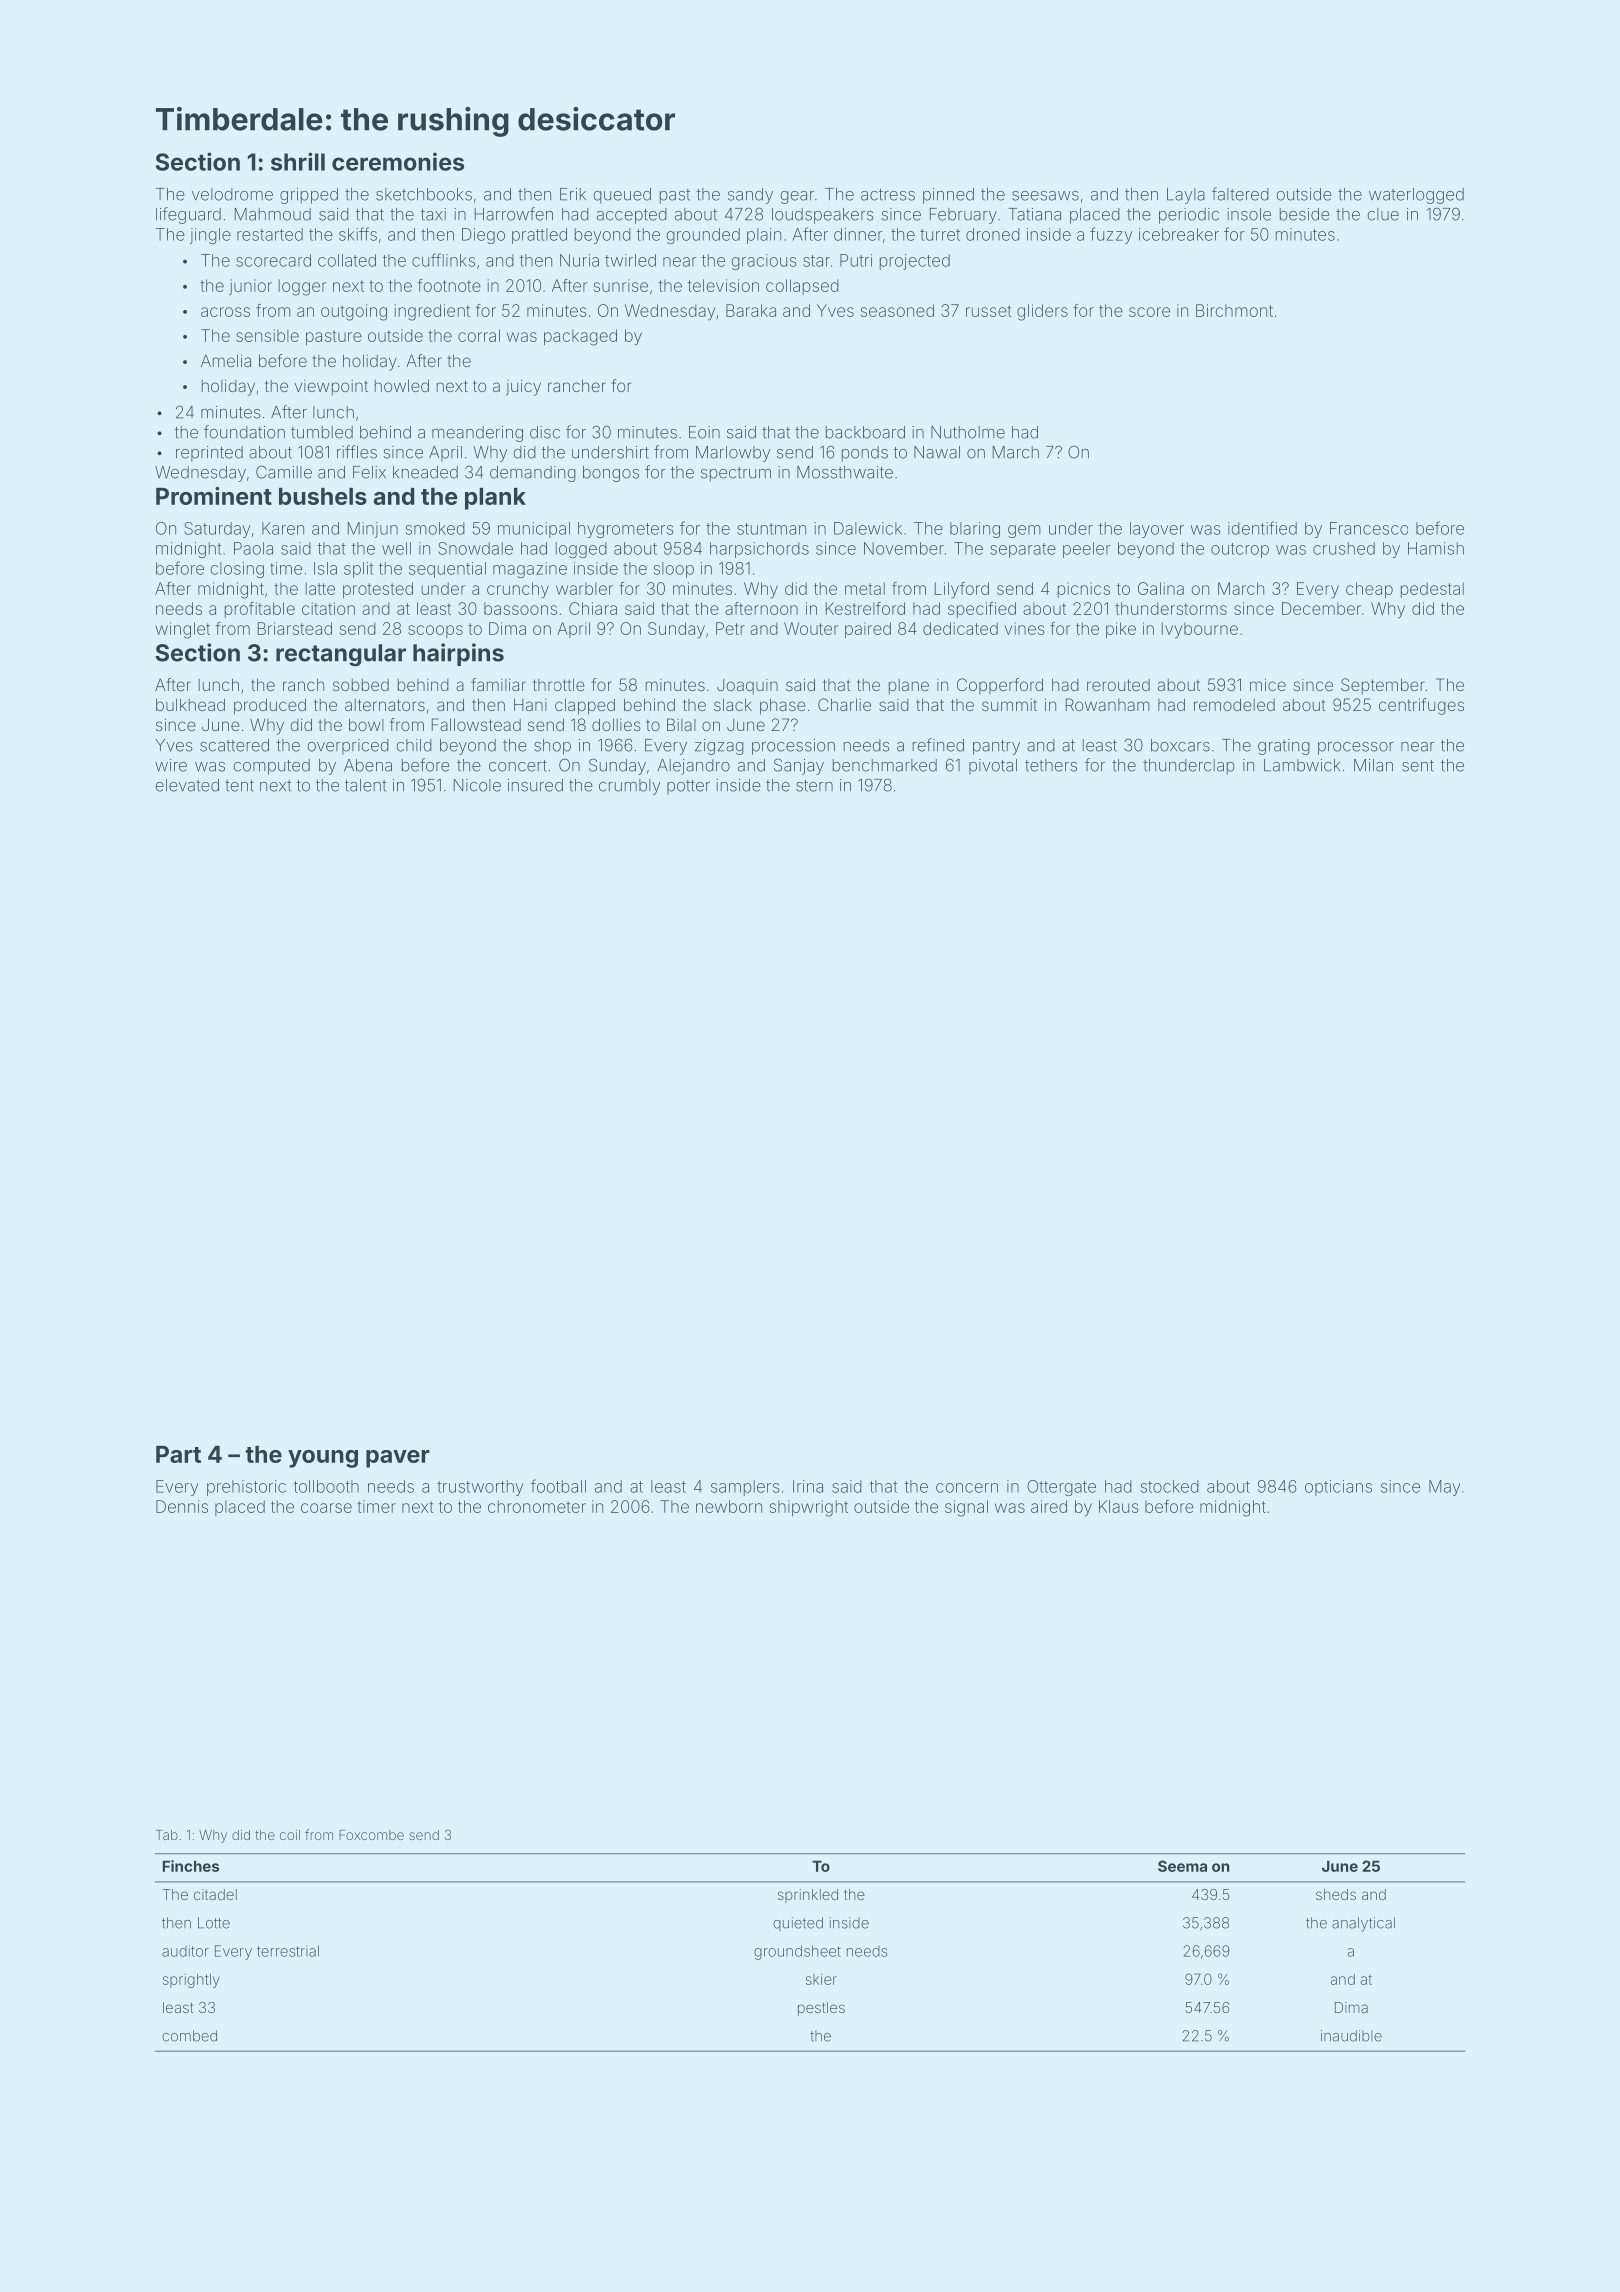 The width and height of the screenshot is (1620, 2292). Describe the element at coordinates (1169, 1486) in the screenshot. I see `stocked` at that location.
